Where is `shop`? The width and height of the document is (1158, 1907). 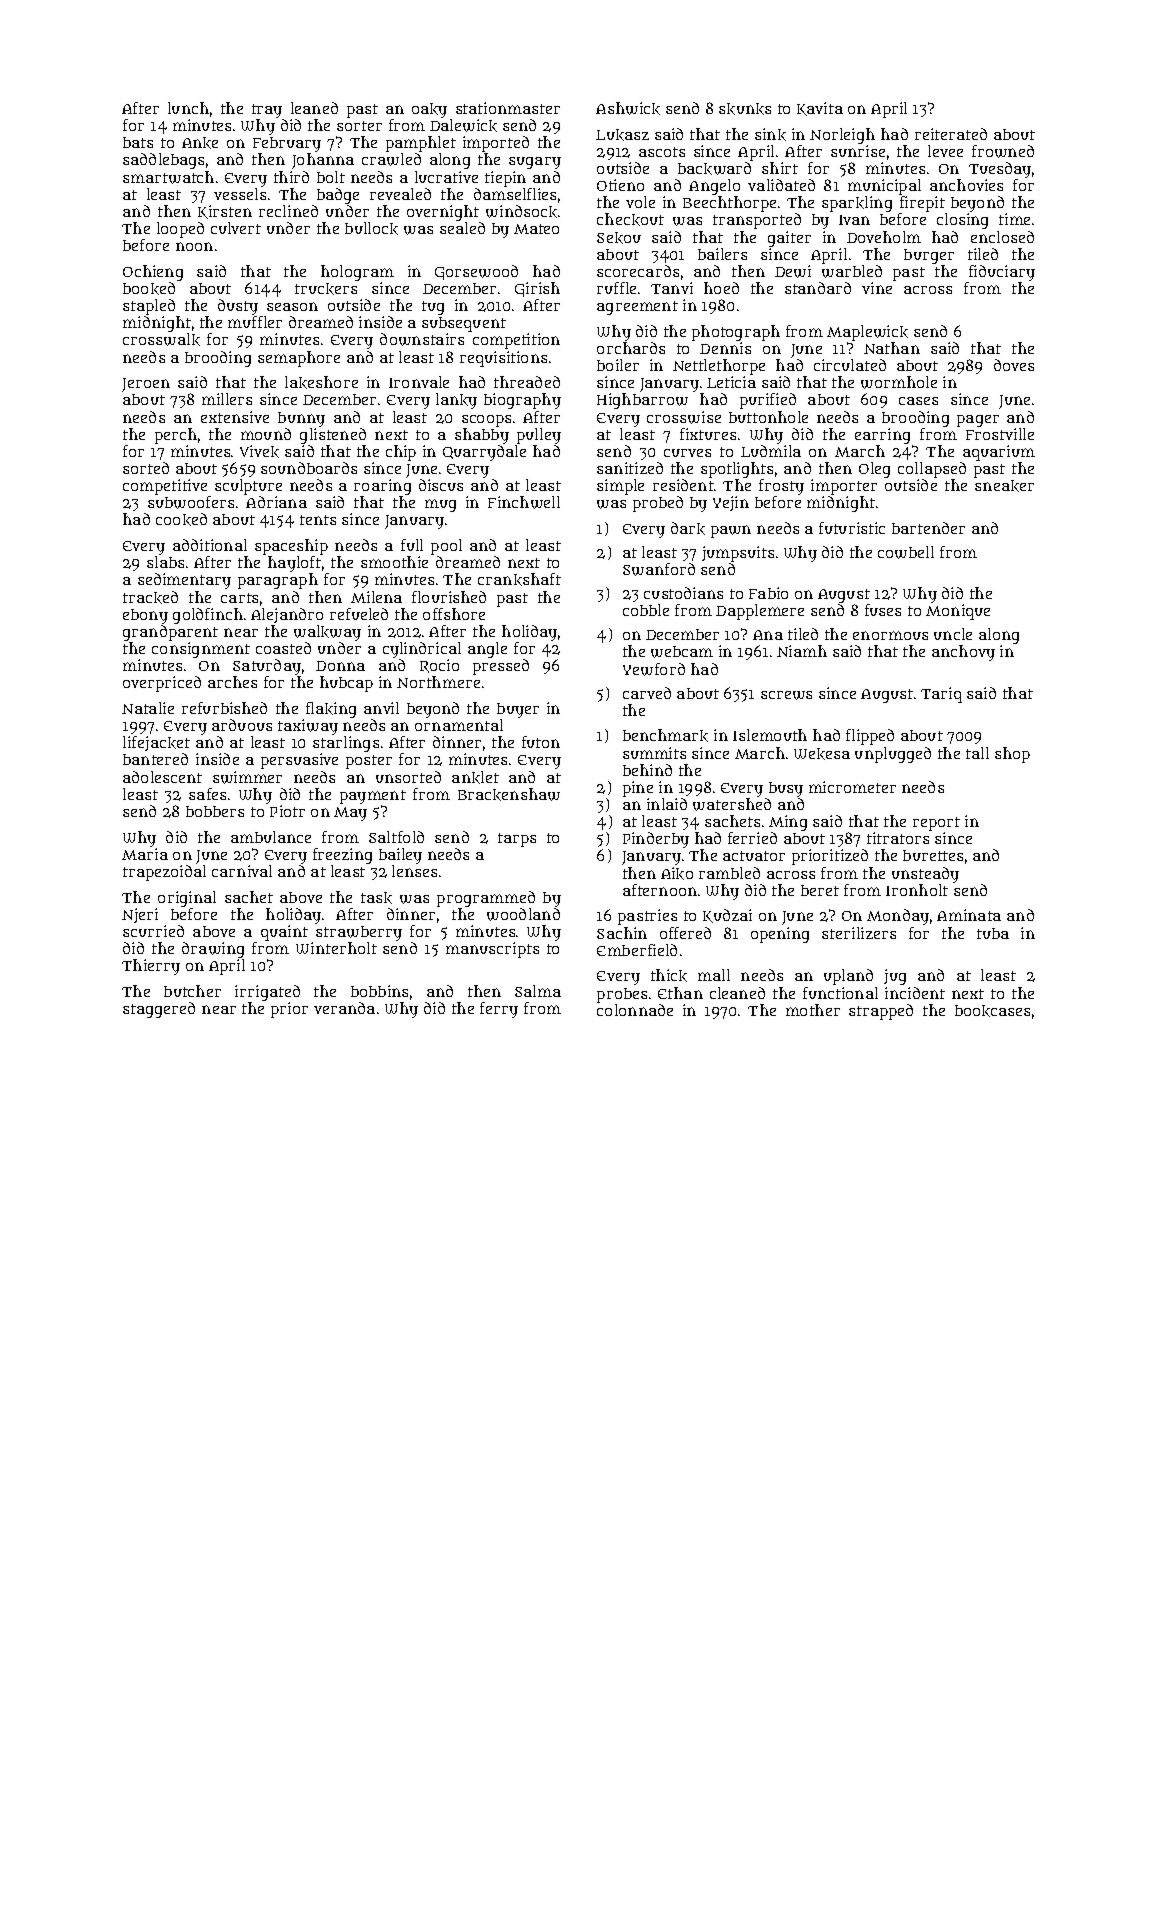
shop is located at coordinates (1012, 755).
